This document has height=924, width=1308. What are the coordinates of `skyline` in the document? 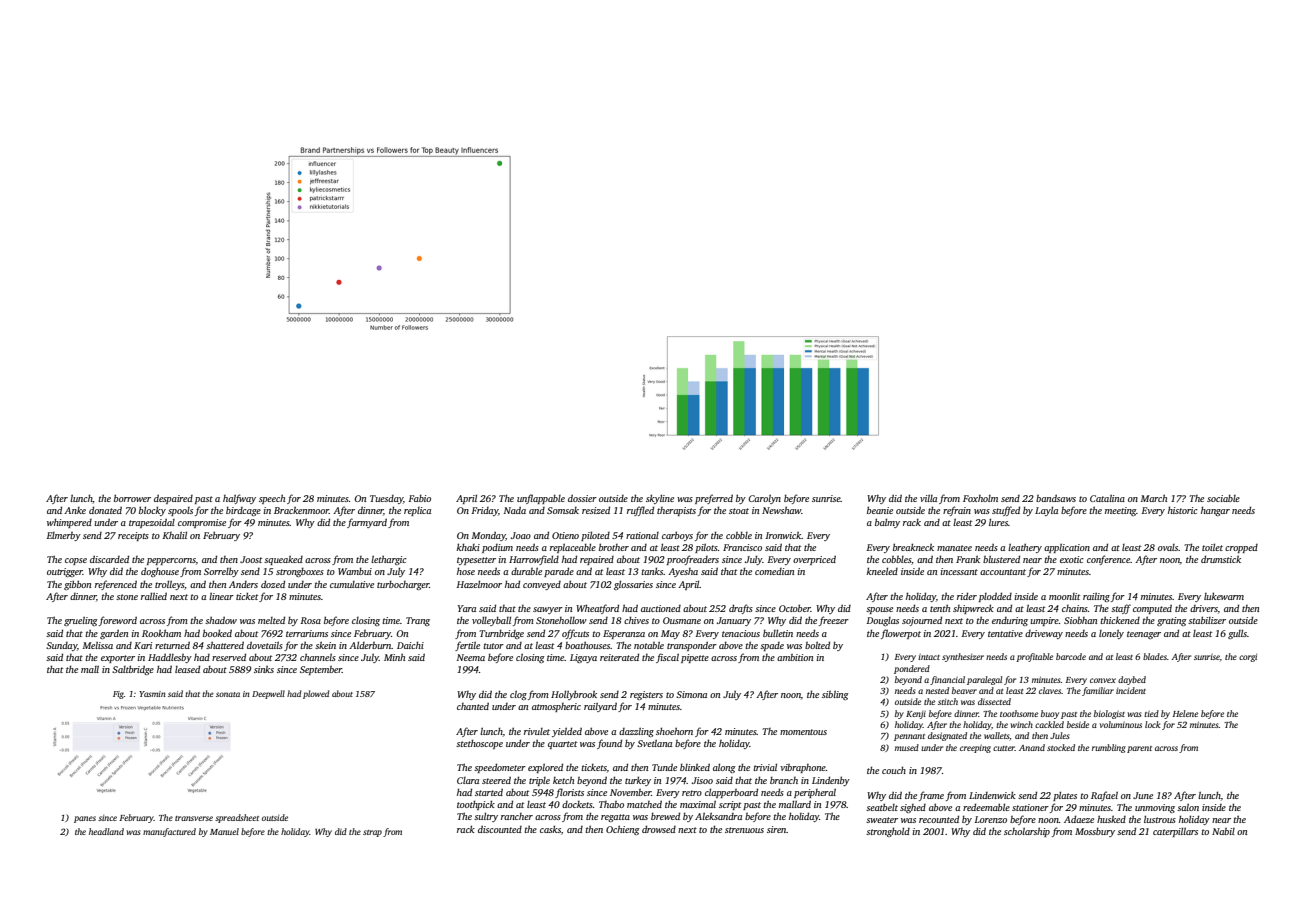 It's located at (660, 499).
